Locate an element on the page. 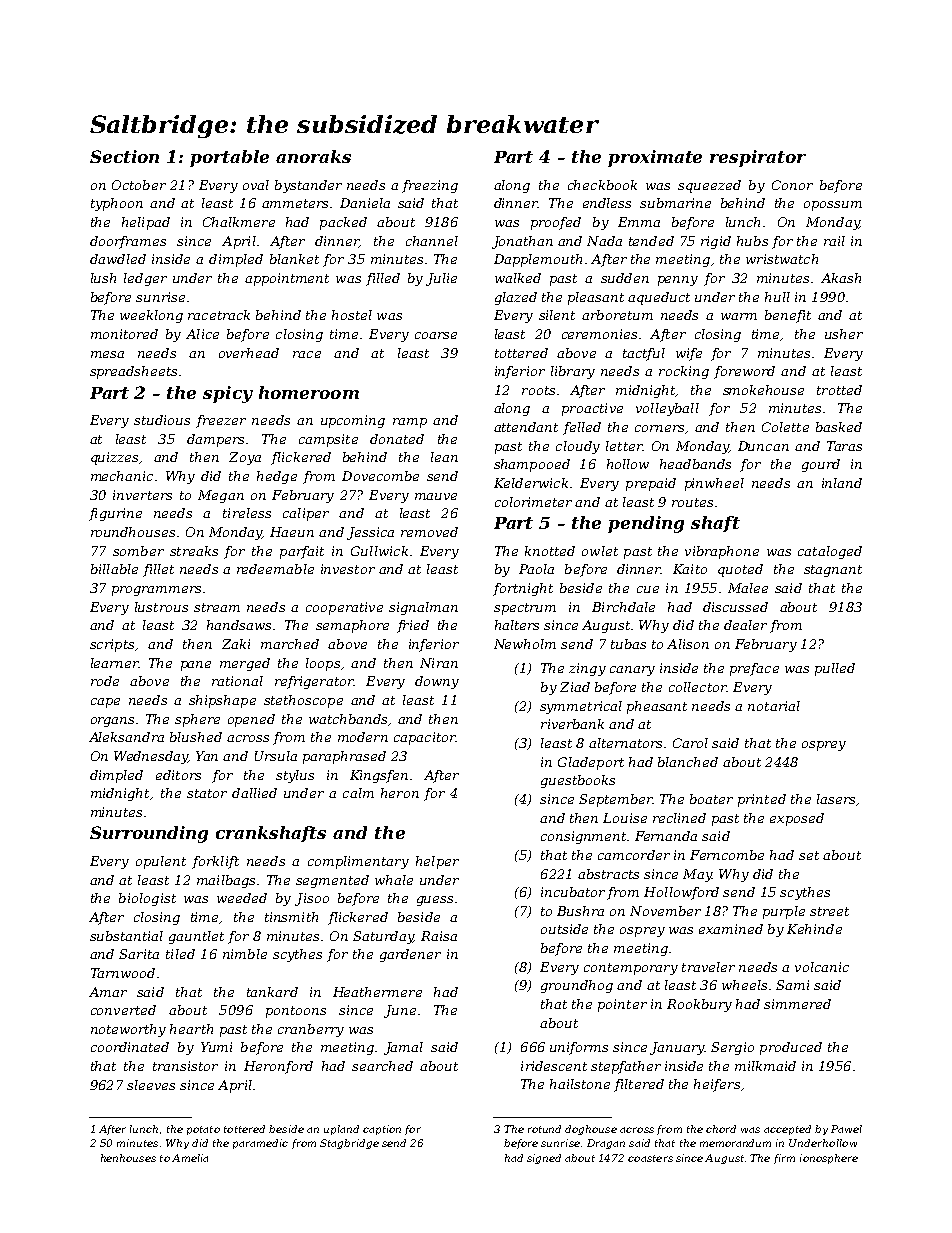  boater is located at coordinates (711, 799).
